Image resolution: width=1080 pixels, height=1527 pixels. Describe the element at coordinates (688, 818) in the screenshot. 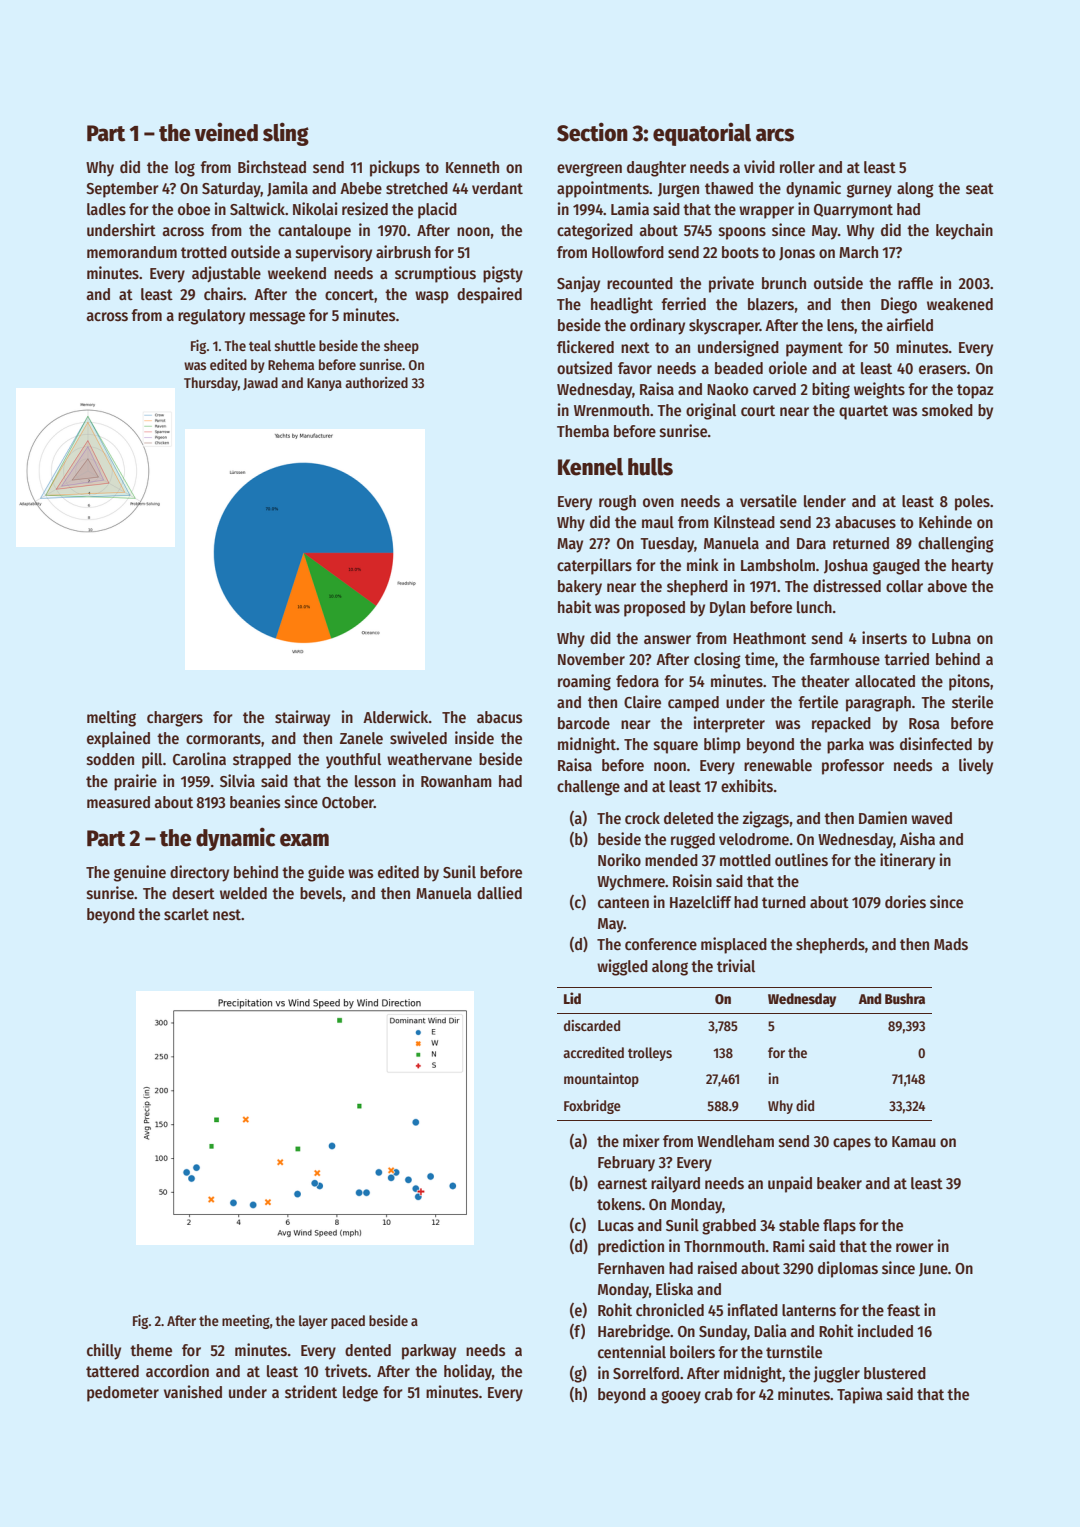

I see `deleted` at that location.
